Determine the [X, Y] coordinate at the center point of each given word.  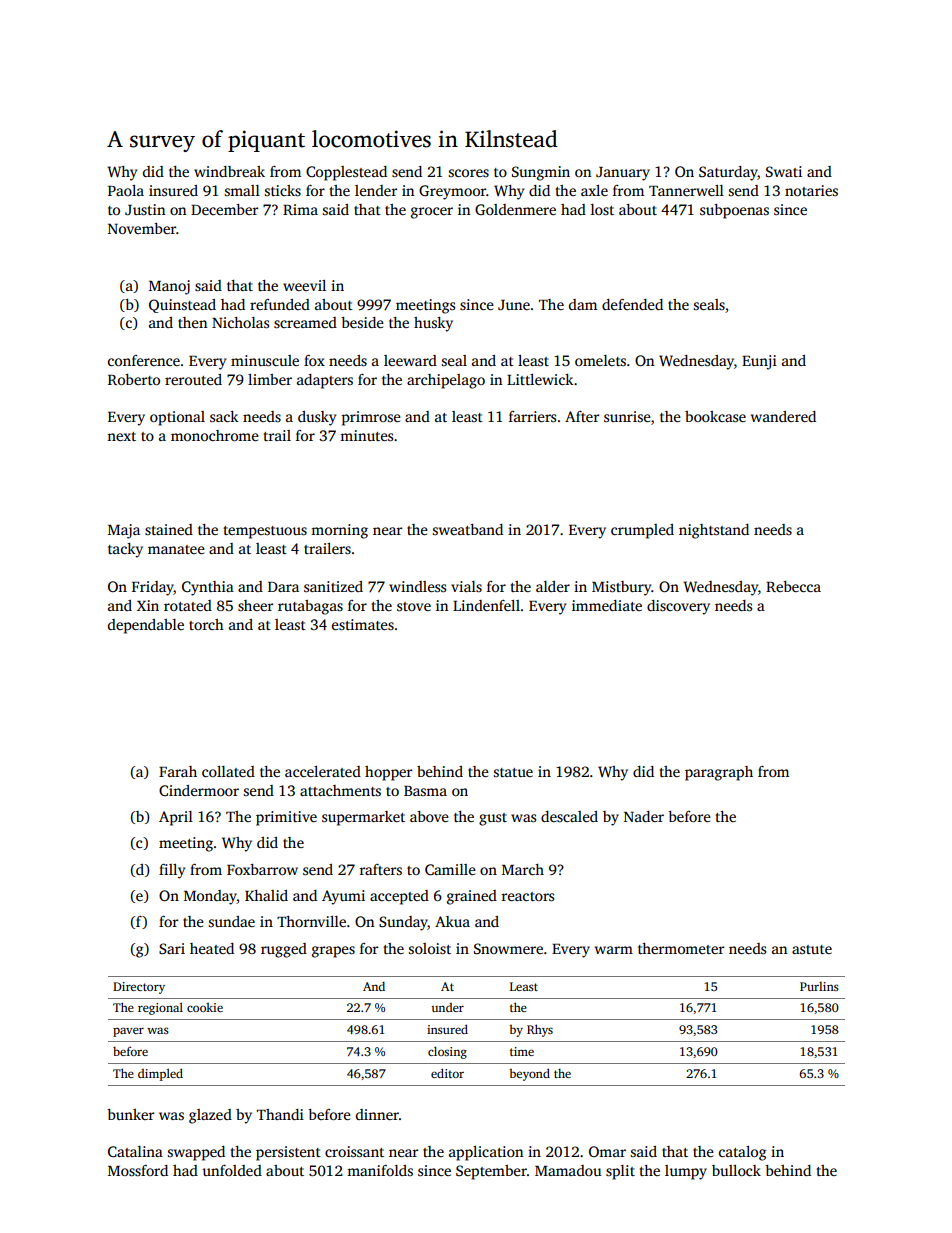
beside [362, 322]
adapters [325, 381]
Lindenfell [486, 605]
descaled [569, 816]
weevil [304, 285]
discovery [678, 607]
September [491, 1172]
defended [632, 304]
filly [172, 871]
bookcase [715, 416]
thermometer [681, 948]
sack [224, 416]
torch [206, 624]
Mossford [138, 1170]
